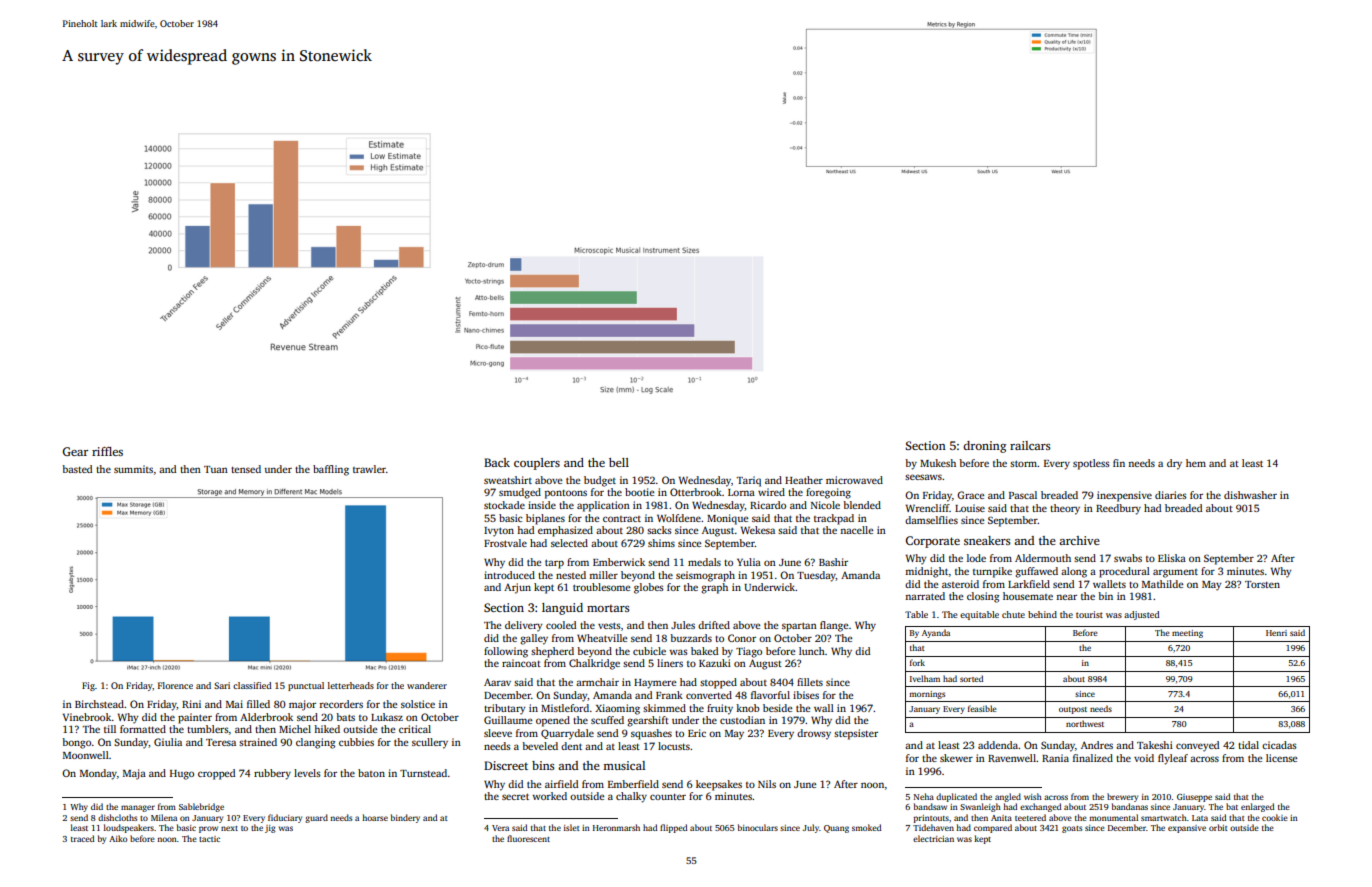 The width and height of the screenshot is (1372, 887). I want to click on baffling, so click(331, 470).
